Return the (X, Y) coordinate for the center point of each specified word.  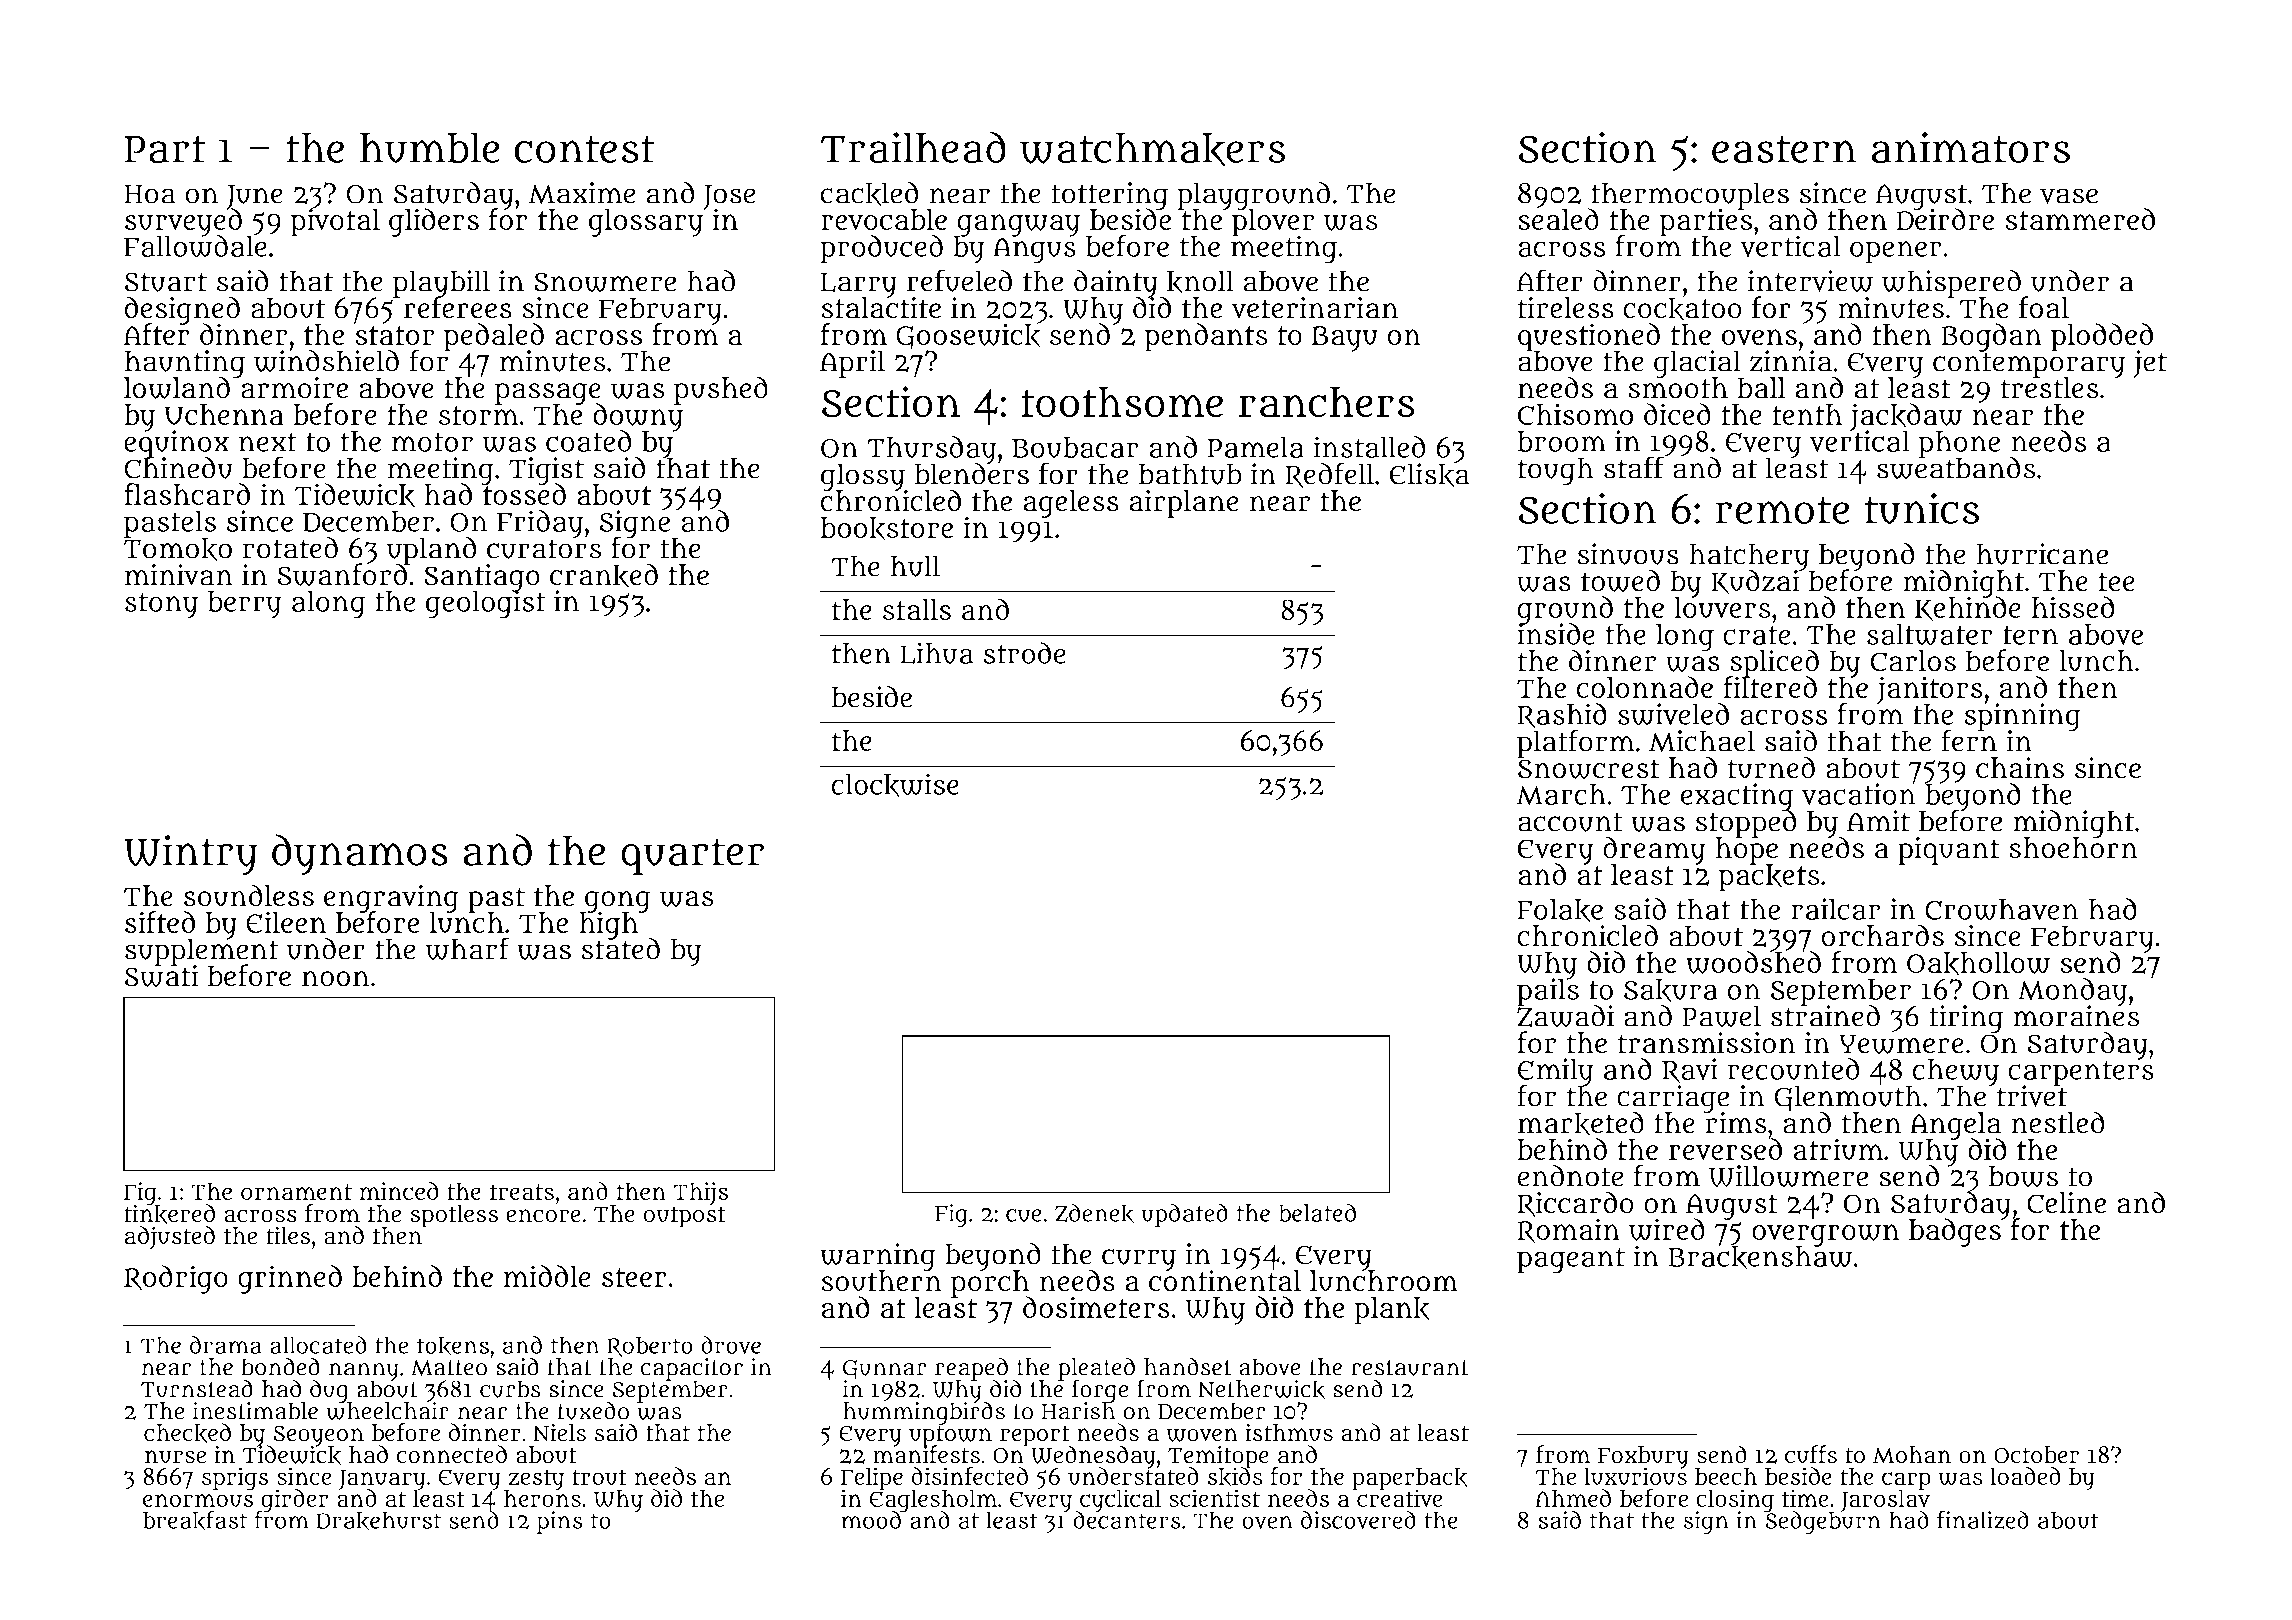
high (610, 926)
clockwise (895, 785)
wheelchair (387, 1411)
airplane (1184, 504)
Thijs (700, 1193)
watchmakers (1152, 149)
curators (544, 549)
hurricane (2042, 554)
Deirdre (1945, 219)
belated (1317, 1212)
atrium (1838, 1149)
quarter (692, 856)
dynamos (360, 855)
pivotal (335, 223)
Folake (1560, 910)
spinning (2022, 717)
